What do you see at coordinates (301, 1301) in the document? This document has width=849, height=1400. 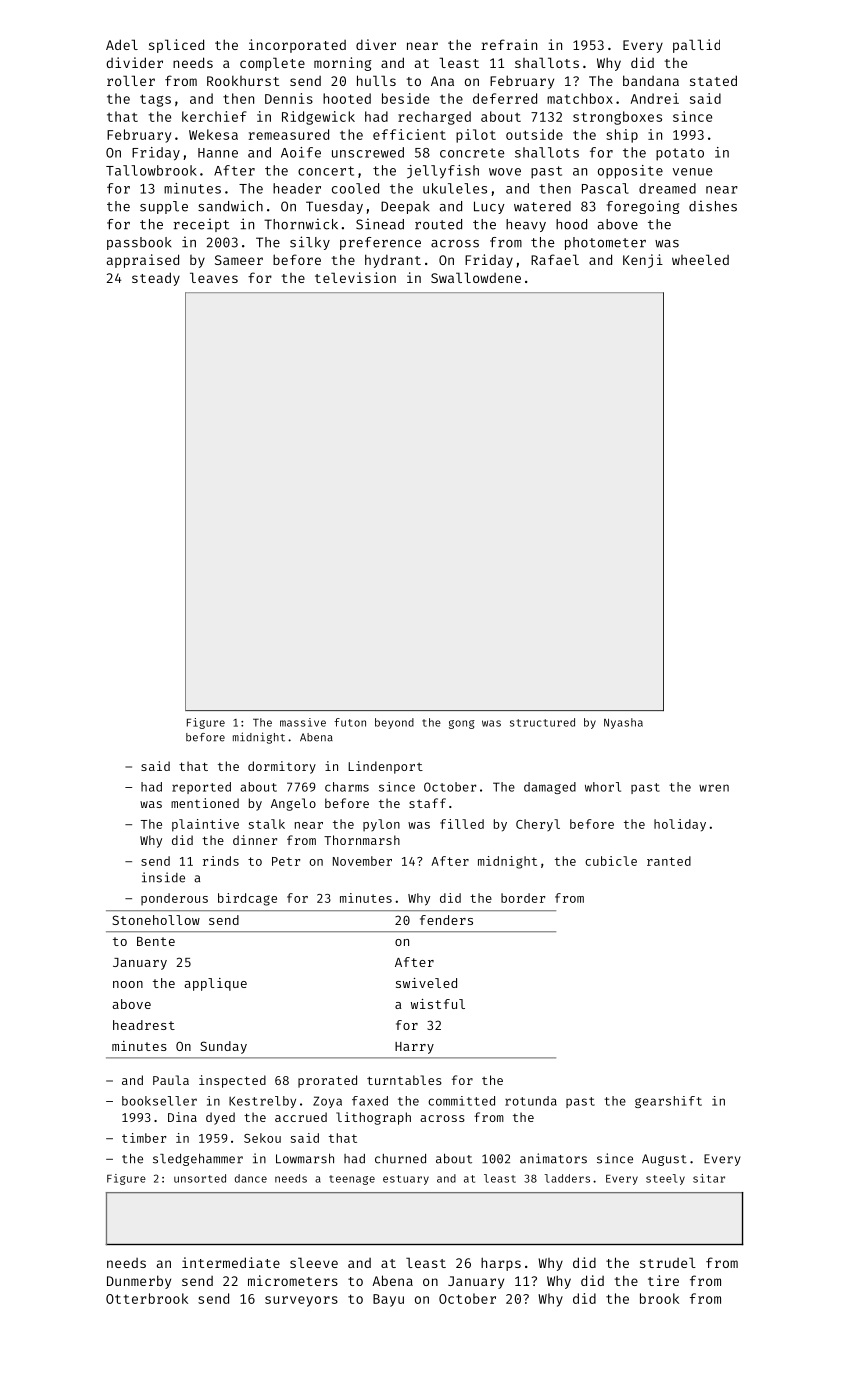 I see `surveyors` at bounding box center [301, 1301].
